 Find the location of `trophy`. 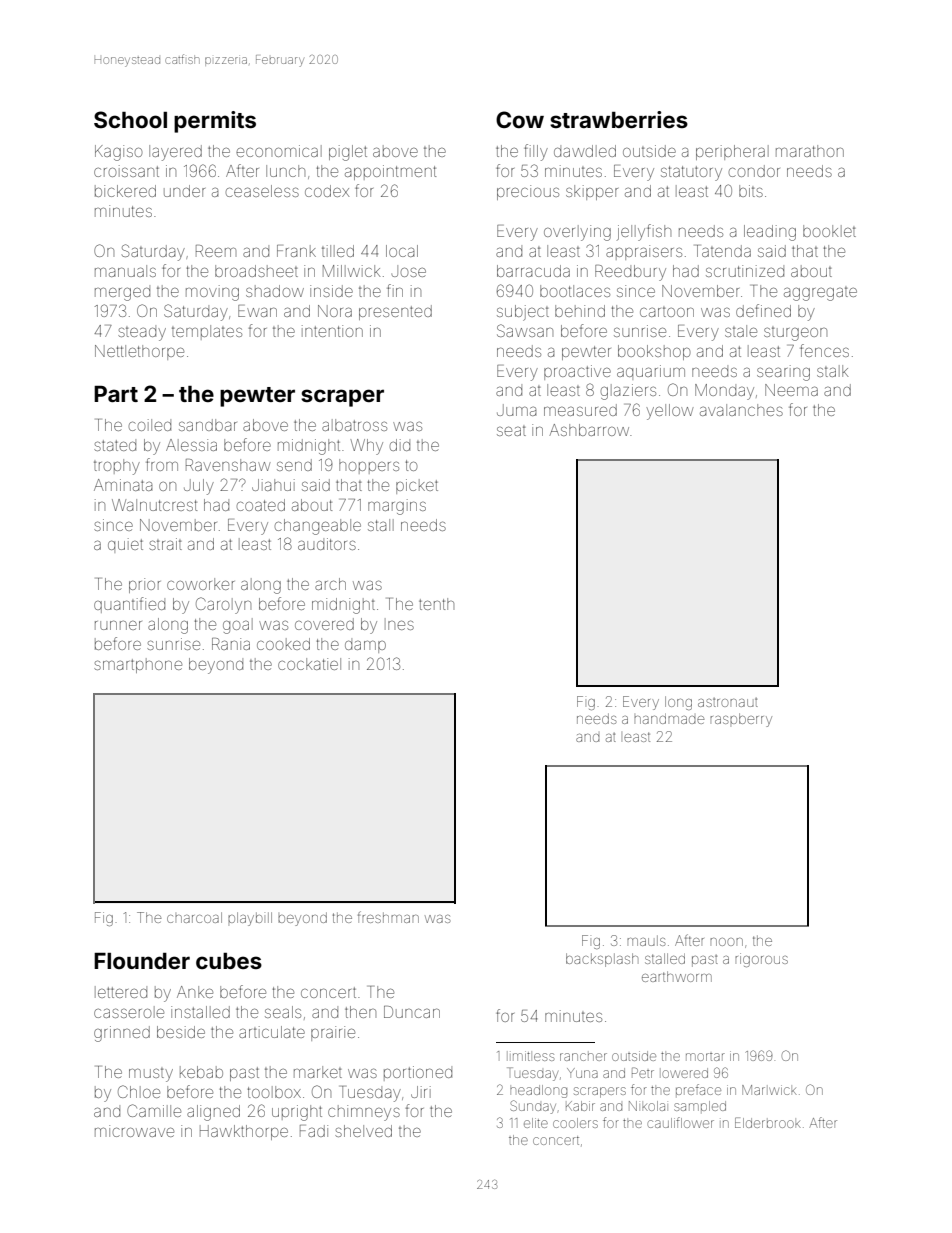

trophy is located at coordinates (117, 467).
